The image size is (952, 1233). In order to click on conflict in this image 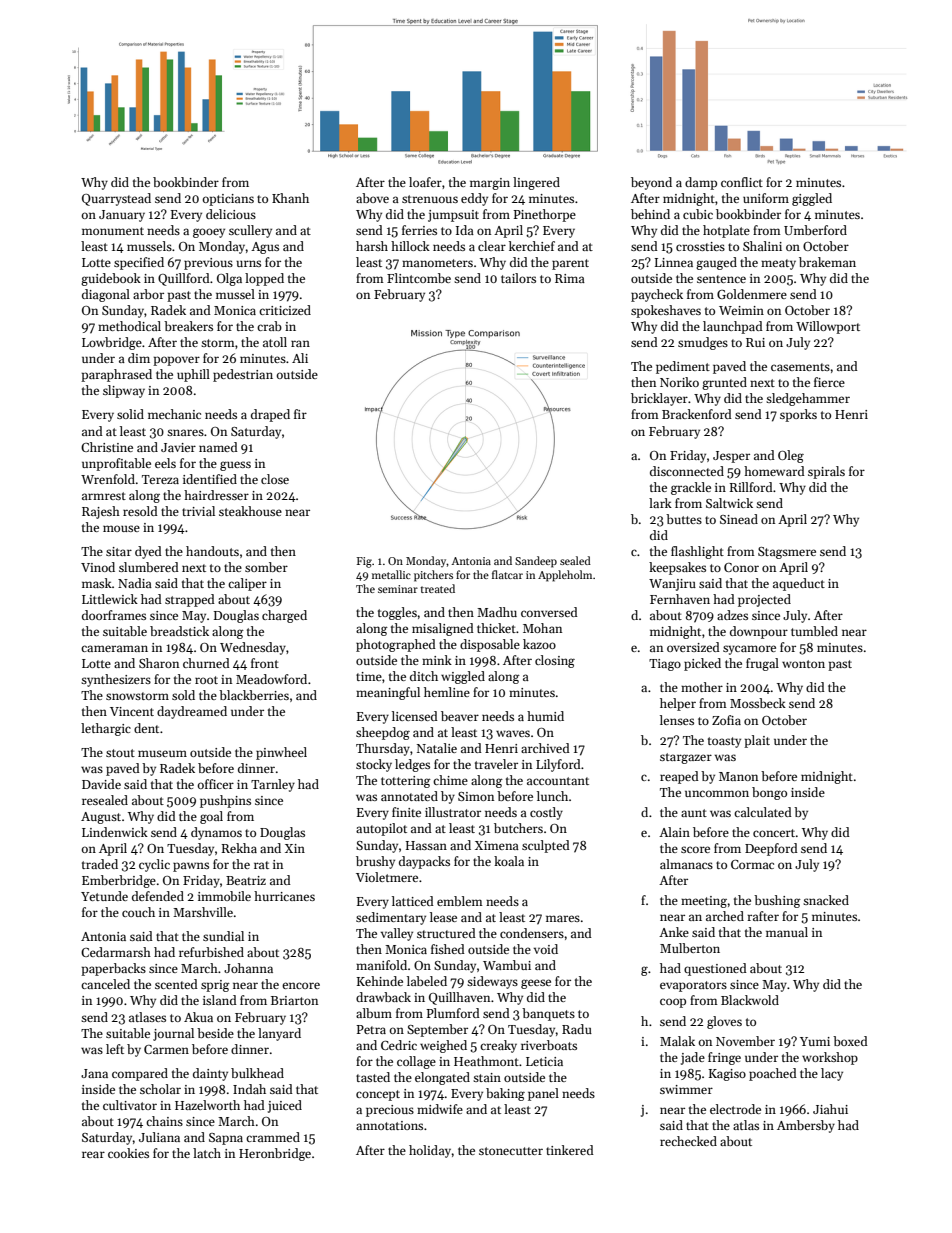, I will do `click(742, 182)`.
